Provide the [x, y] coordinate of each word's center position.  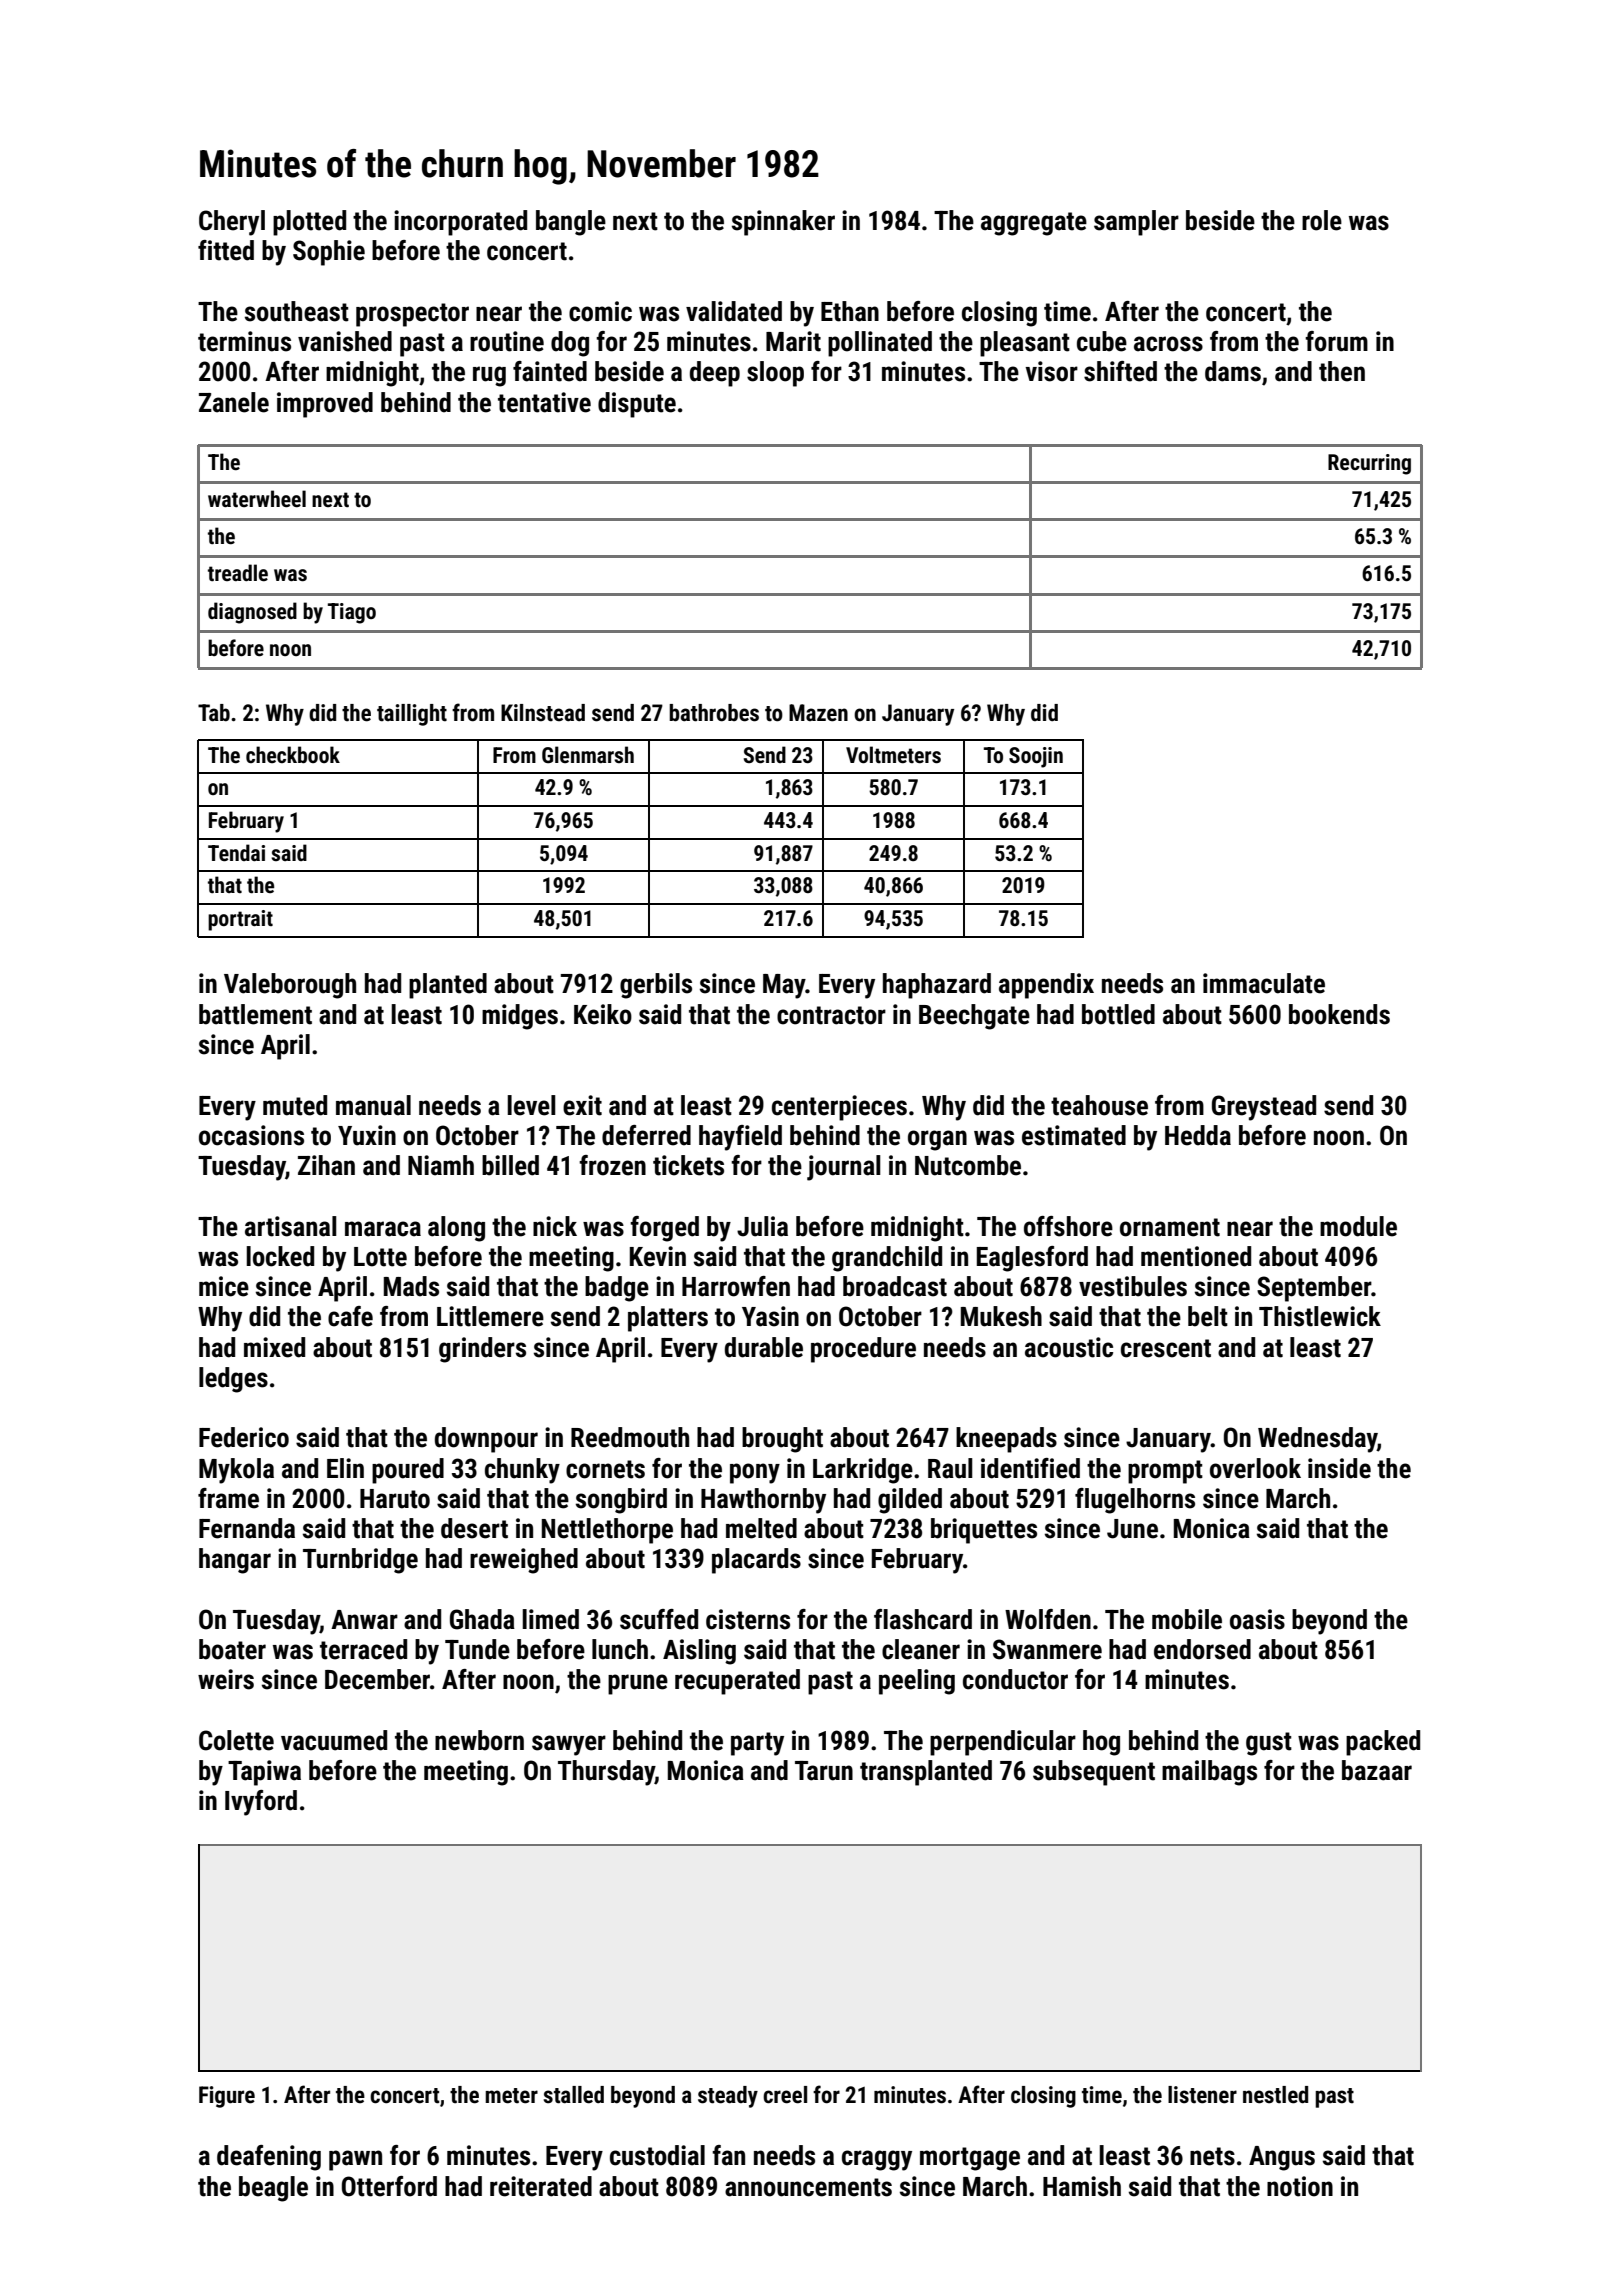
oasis [1257, 1619]
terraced [363, 1649]
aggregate [1034, 224]
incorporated [460, 223]
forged [664, 1229]
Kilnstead [543, 713]
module [1358, 1226]
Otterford [389, 2186]
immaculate [1264, 983]
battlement [255, 1014]
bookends [1339, 1014]
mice [224, 1286]
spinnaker [783, 223]
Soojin [1036, 757]
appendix [1046, 986]
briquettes [984, 1531]
